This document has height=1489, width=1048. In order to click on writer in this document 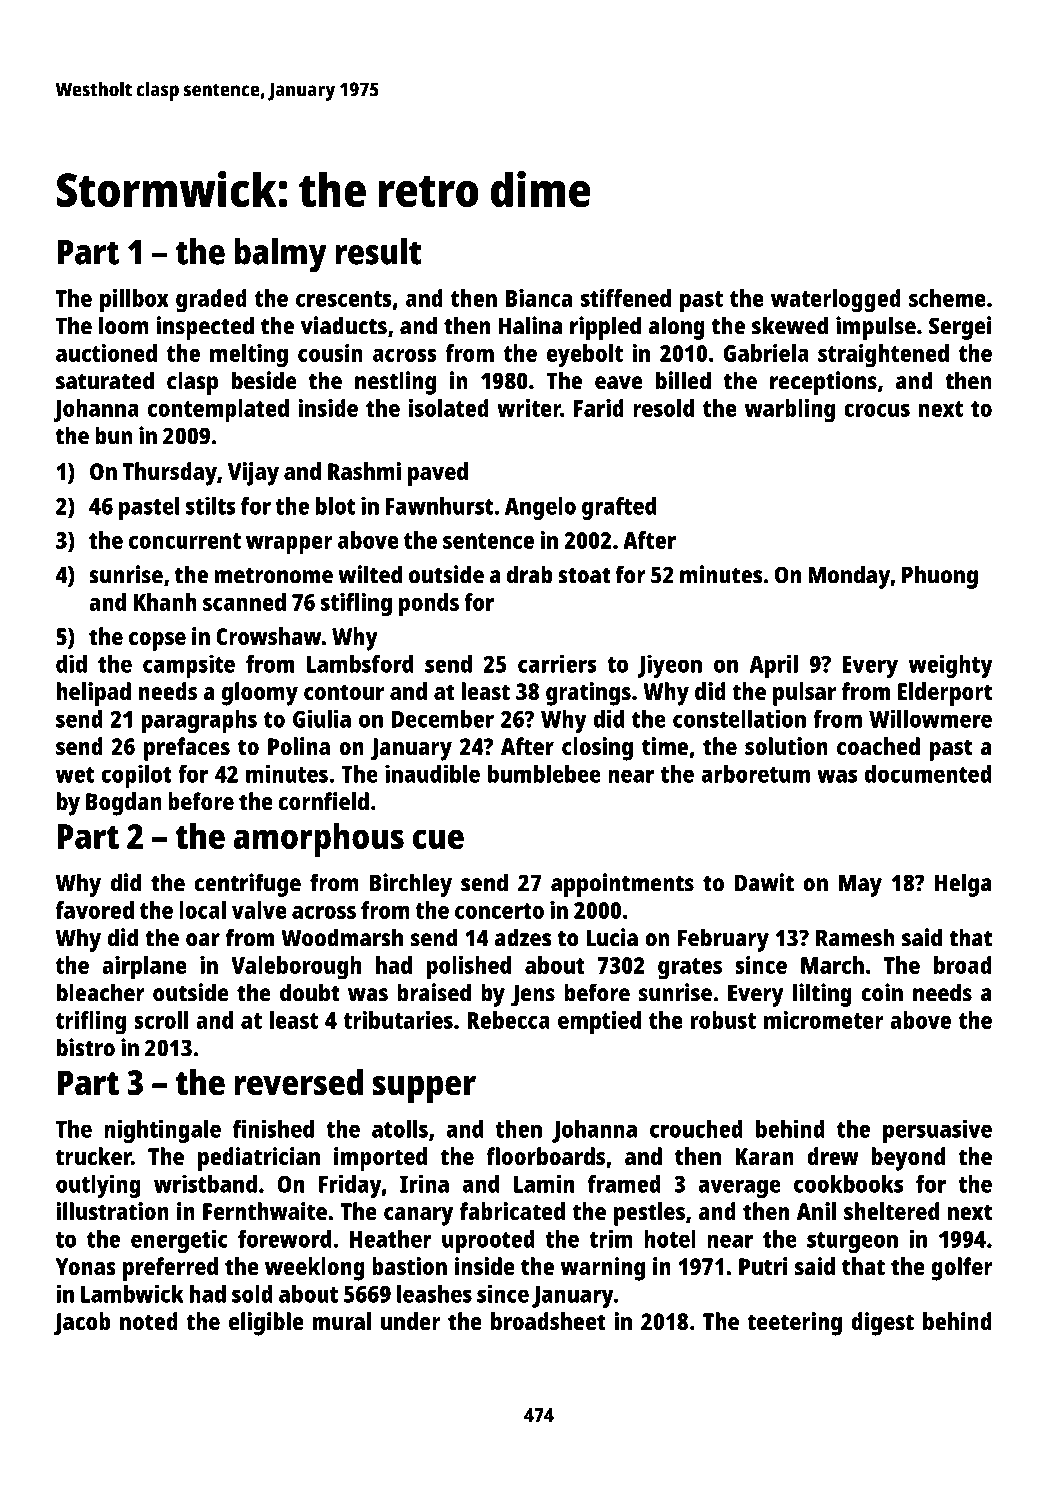, I will do `click(529, 408)`.
